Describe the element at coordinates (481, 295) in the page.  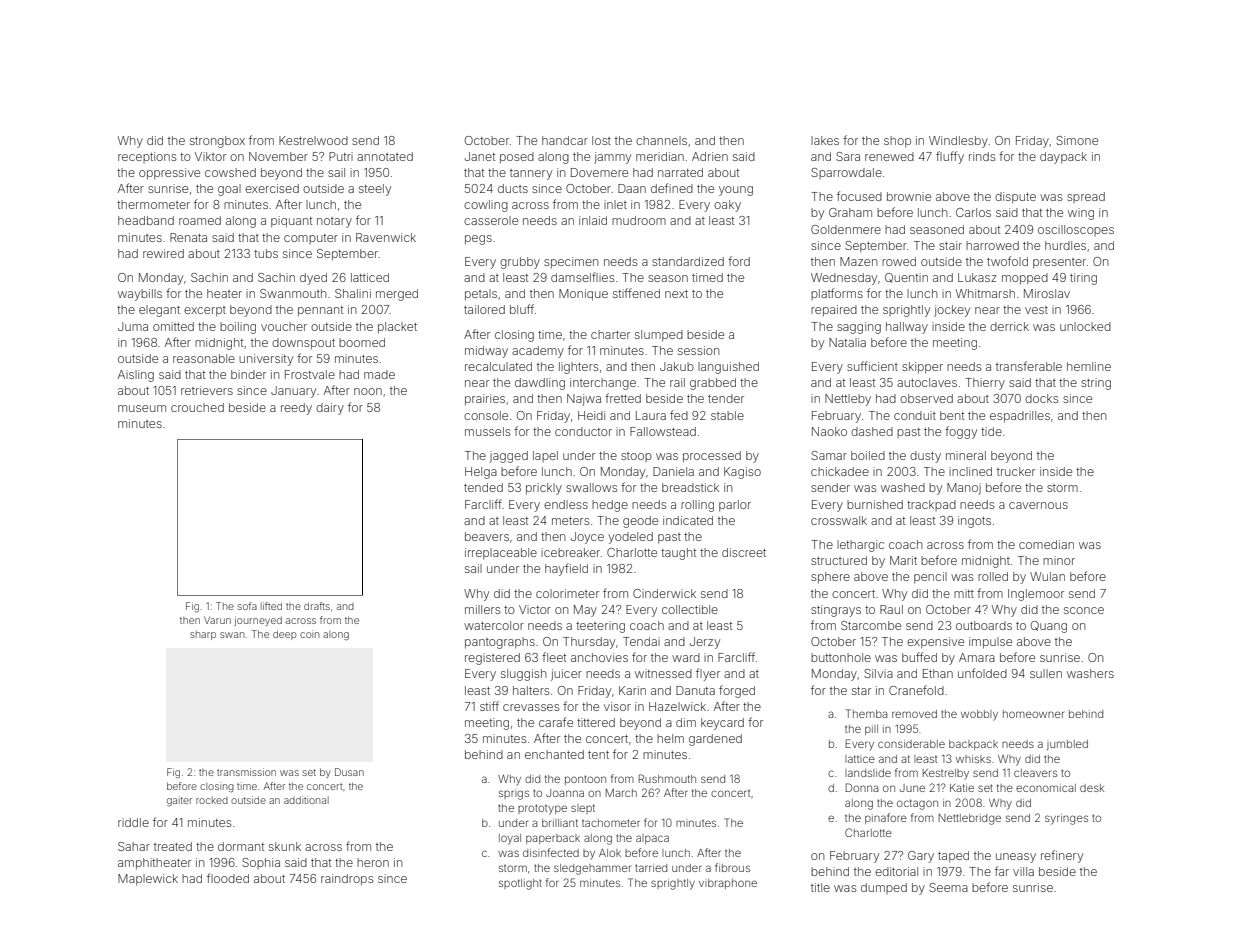
I see `petals` at that location.
